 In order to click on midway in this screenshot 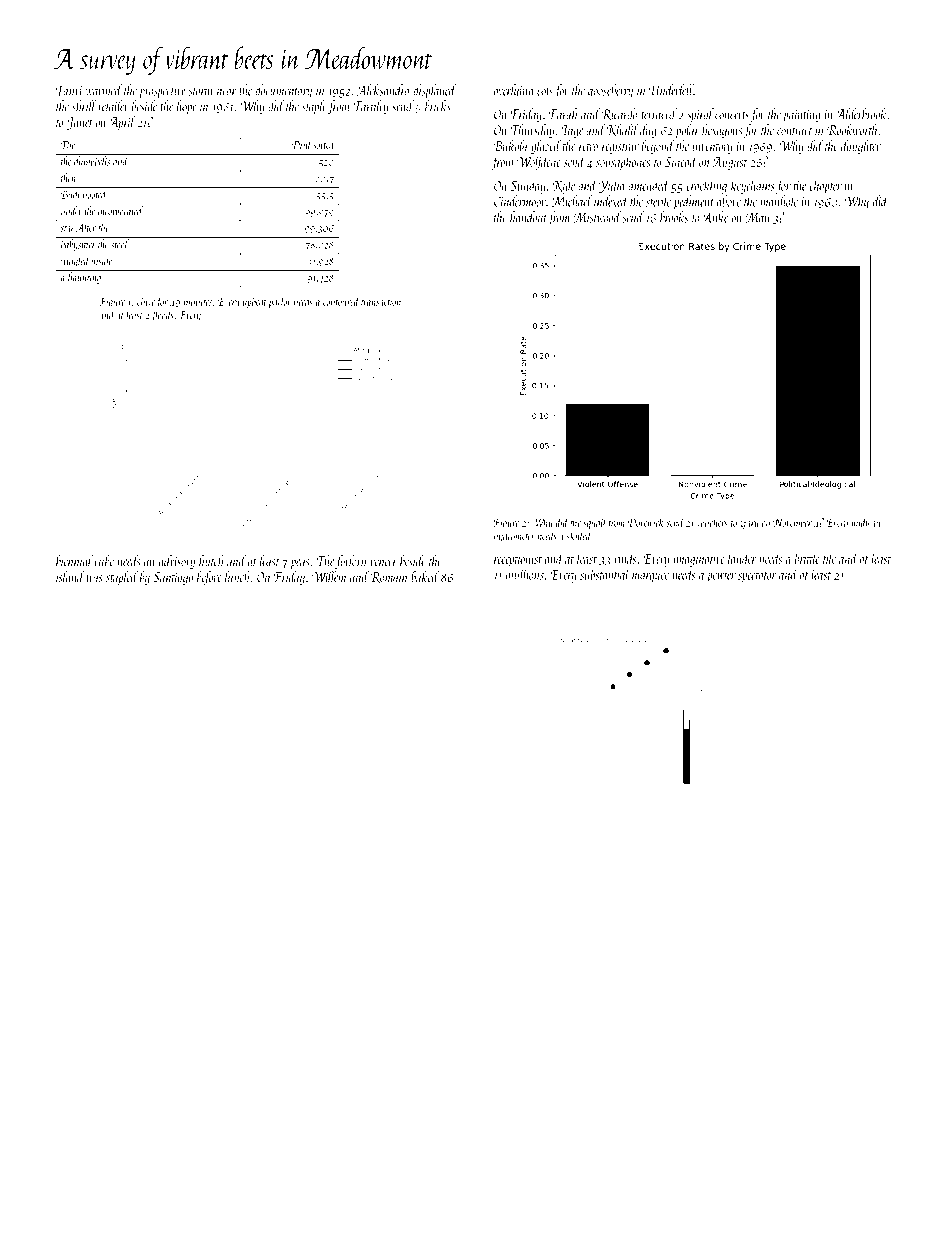, I will do `click(866, 523)`.
